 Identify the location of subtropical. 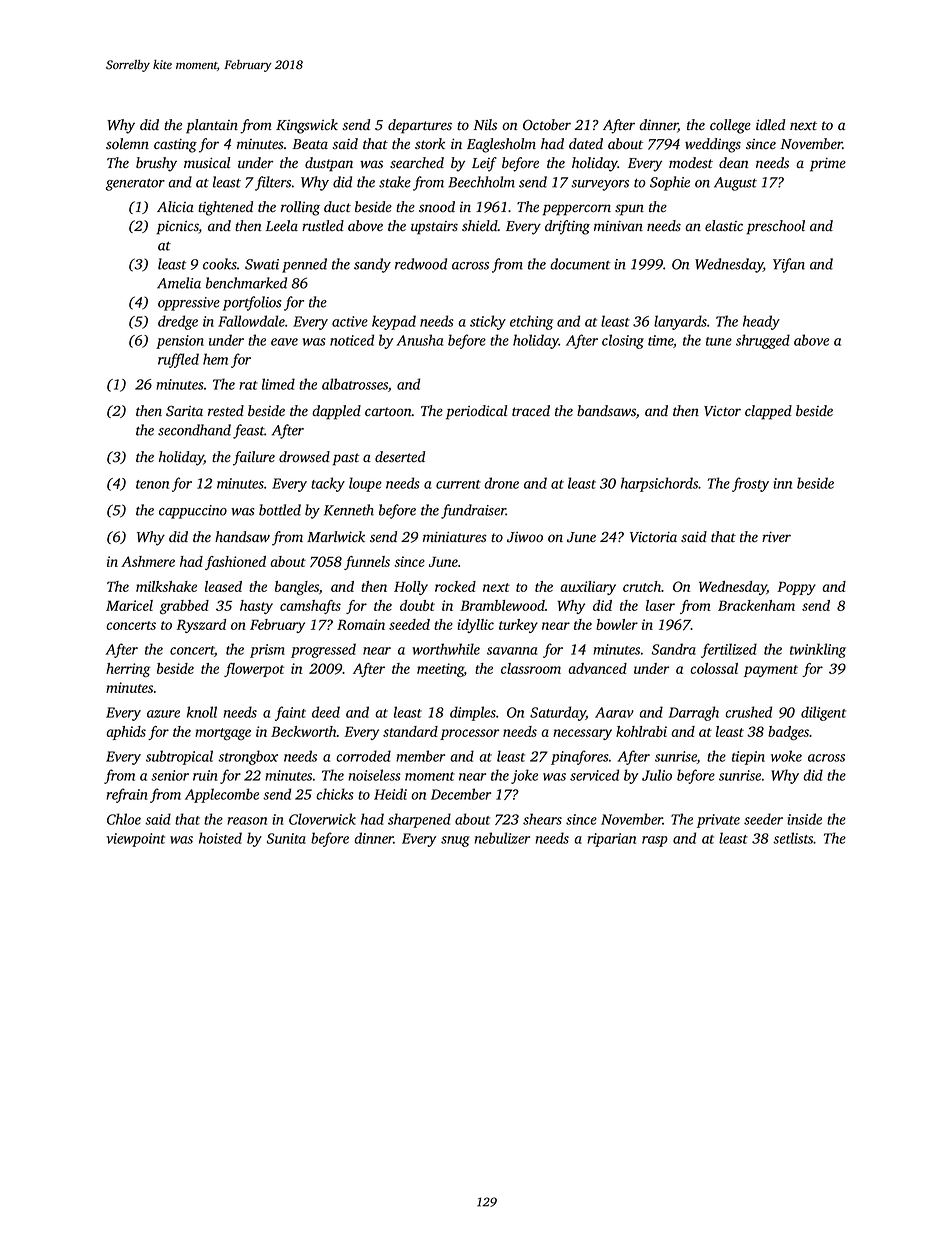
(179, 757).
